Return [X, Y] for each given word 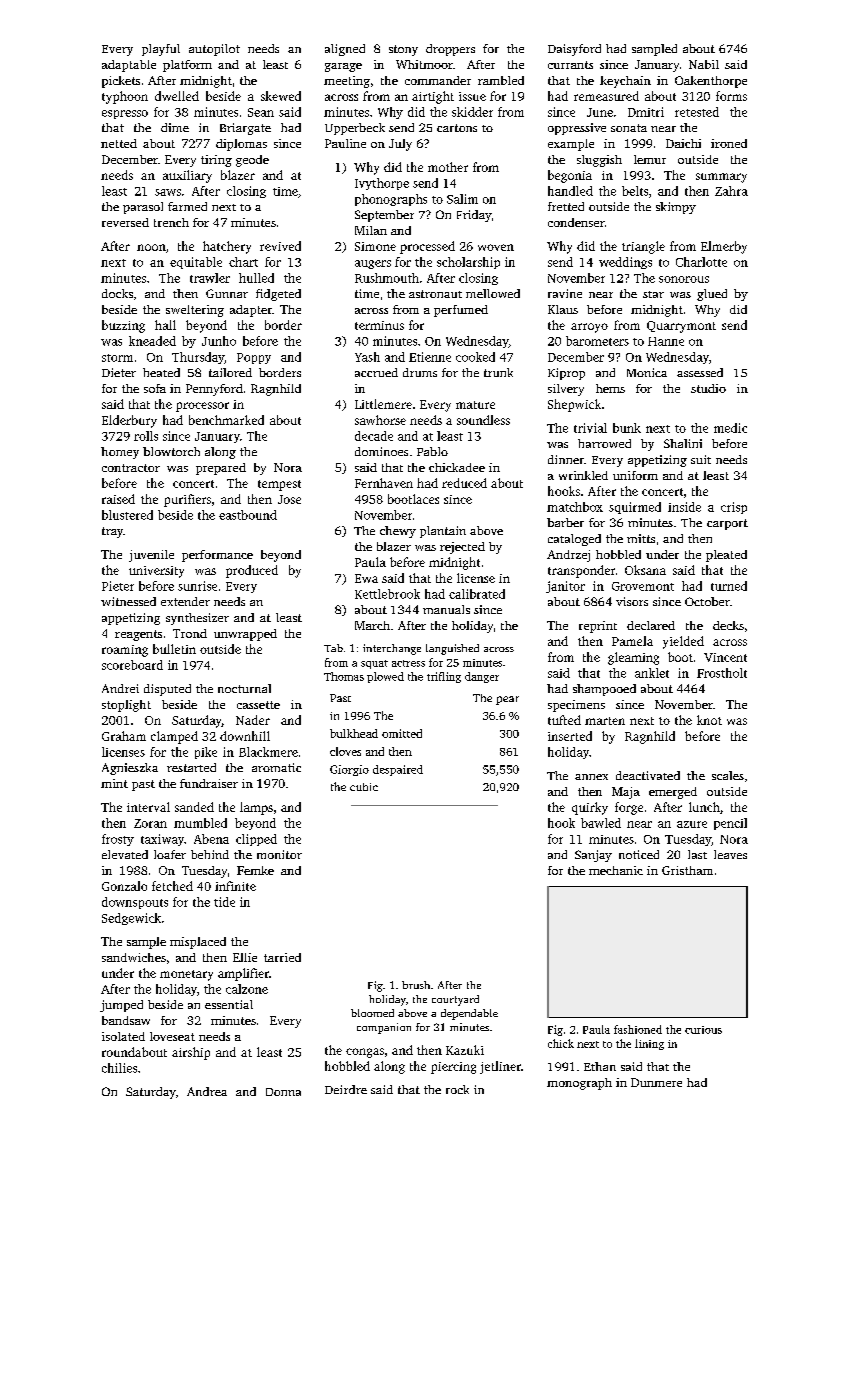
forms [731, 96]
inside [684, 507]
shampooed [604, 690]
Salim [462, 199]
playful [161, 50]
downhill [245, 736]
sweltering [195, 311]
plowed [385, 677]
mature [475, 405]
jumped [121, 1006]
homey [120, 453]
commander [438, 80]
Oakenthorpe [711, 82]
